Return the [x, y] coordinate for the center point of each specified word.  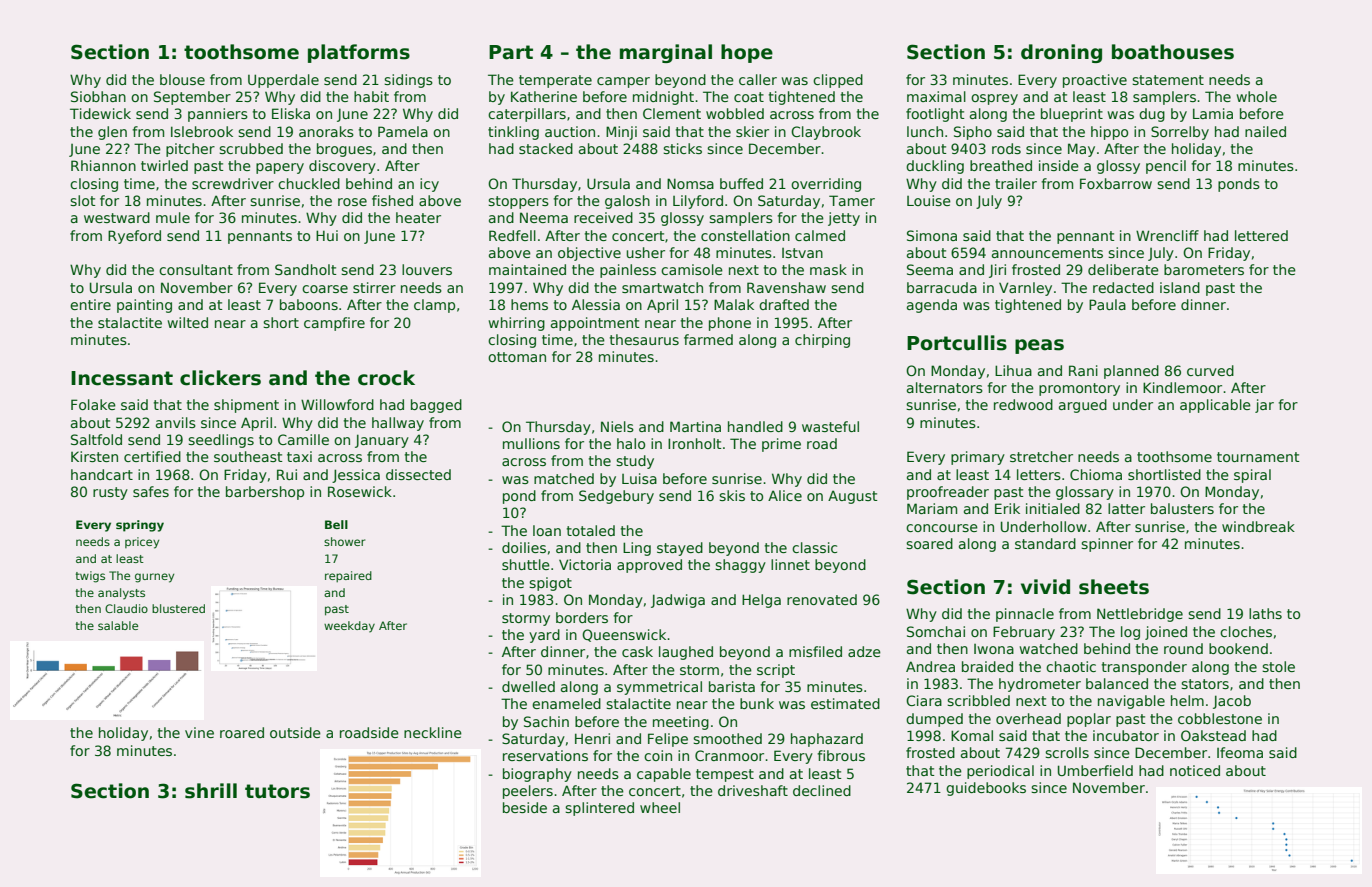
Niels [617, 426]
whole [1256, 96]
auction [570, 131]
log [1130, 633]
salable [118, 625]
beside [525, 807]
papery [280, 168]
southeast [248, 456]
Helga [761, 601]
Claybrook [826, 133]
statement [1168, 80]
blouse [182, 79]
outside [295, 732]
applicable [1215, 406]
